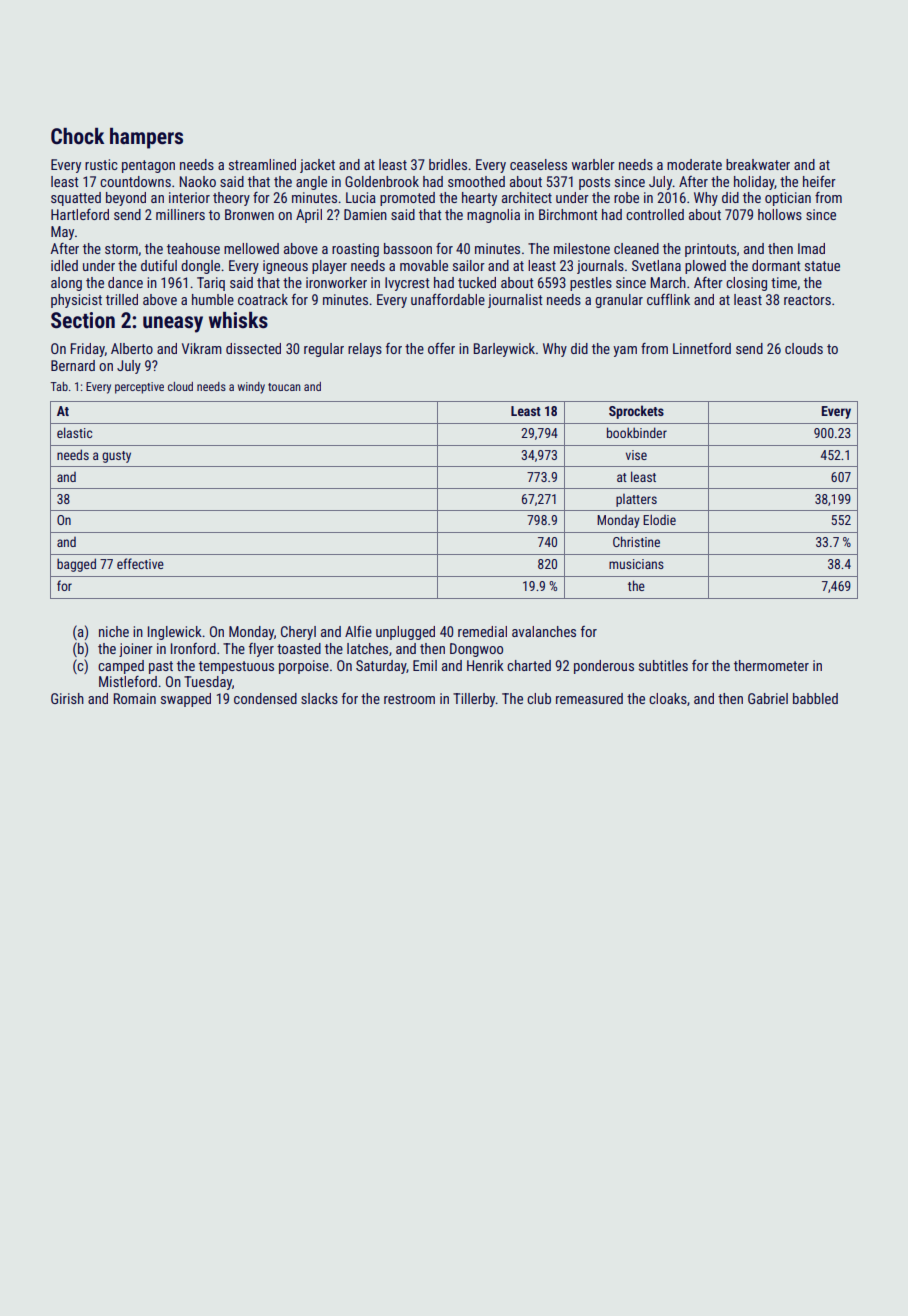  What do you see at coordinates (668, 698) in the document?
I see `cloaks` at bounding box center [668, 698].
